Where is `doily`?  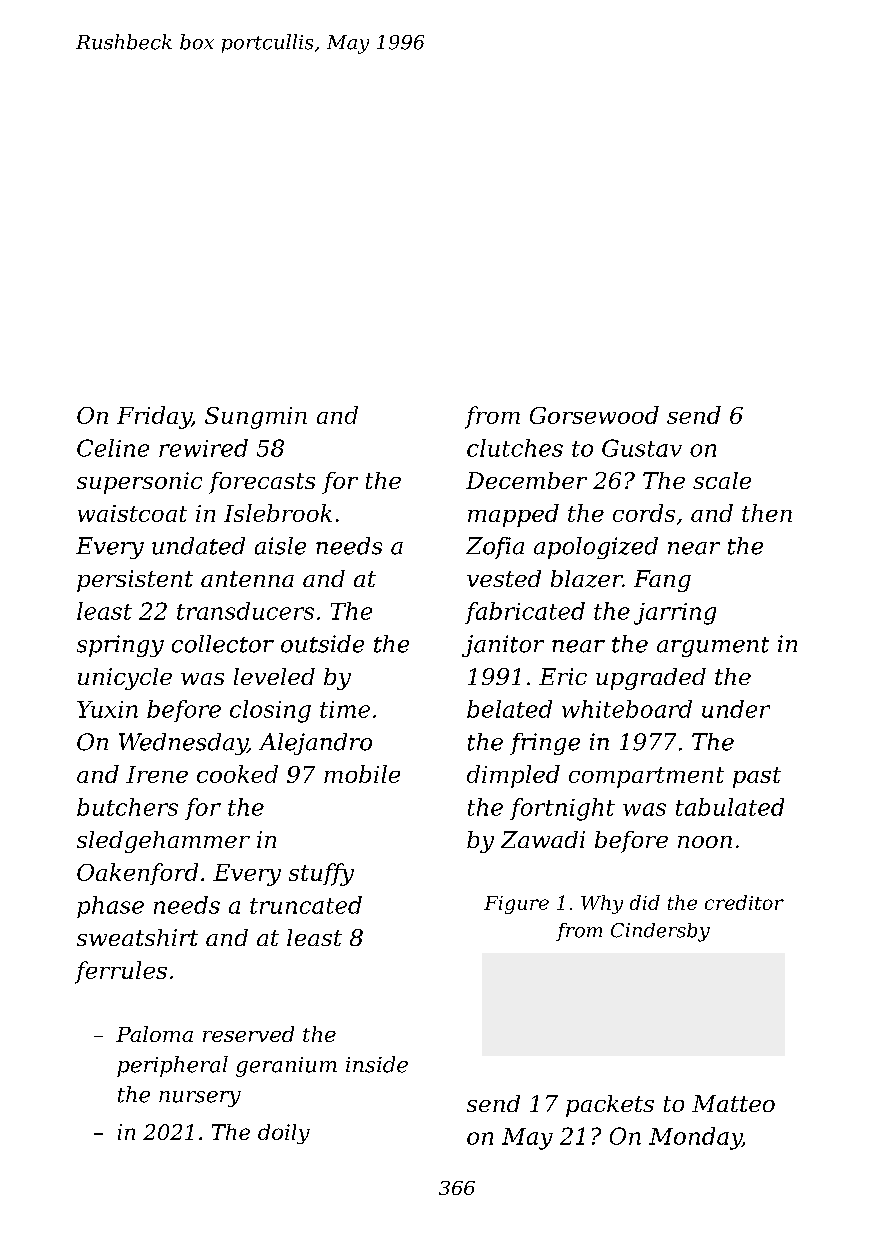 doily is located at coordinates (284, 1134).
